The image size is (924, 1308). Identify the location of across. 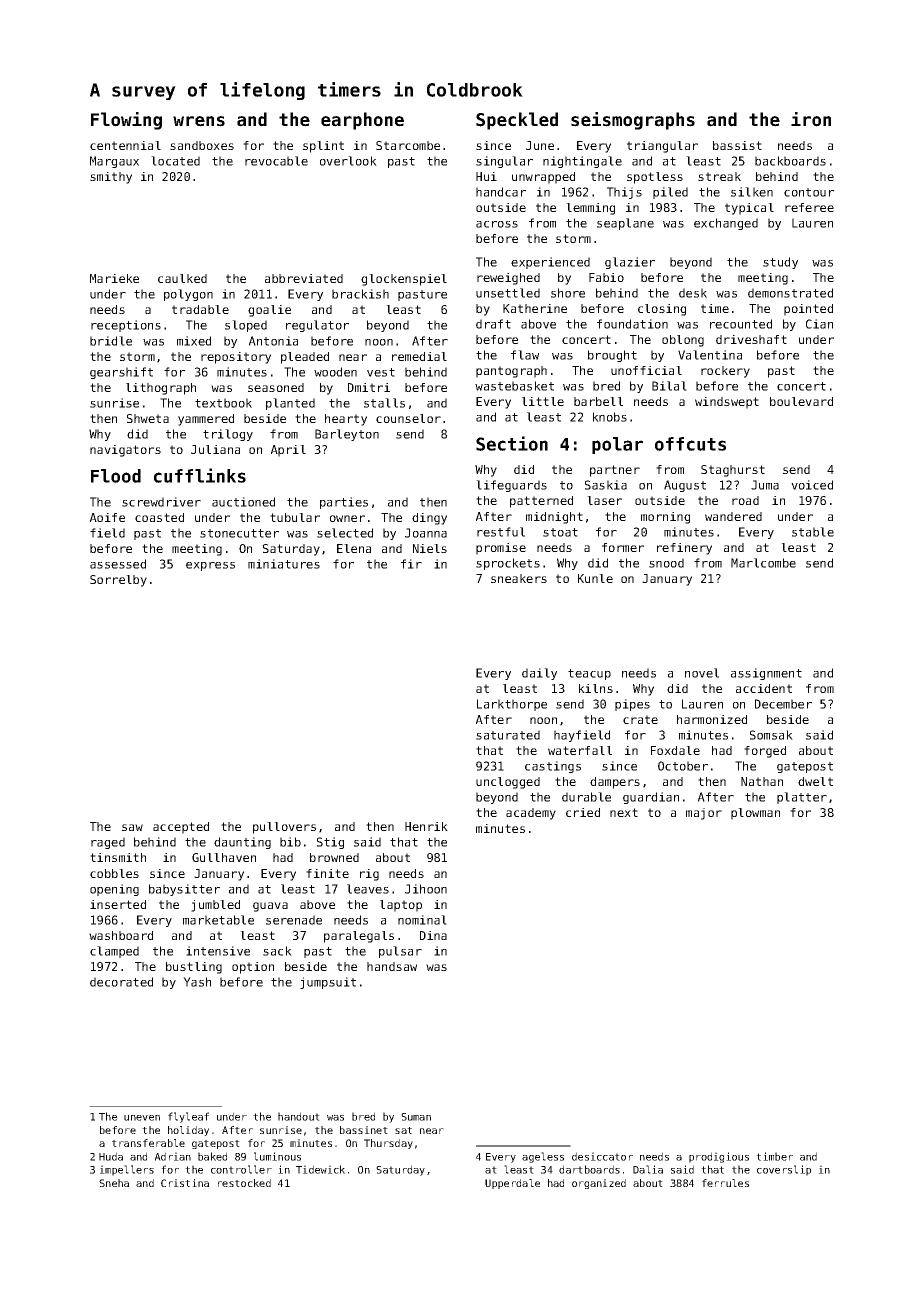
(497, 224).
